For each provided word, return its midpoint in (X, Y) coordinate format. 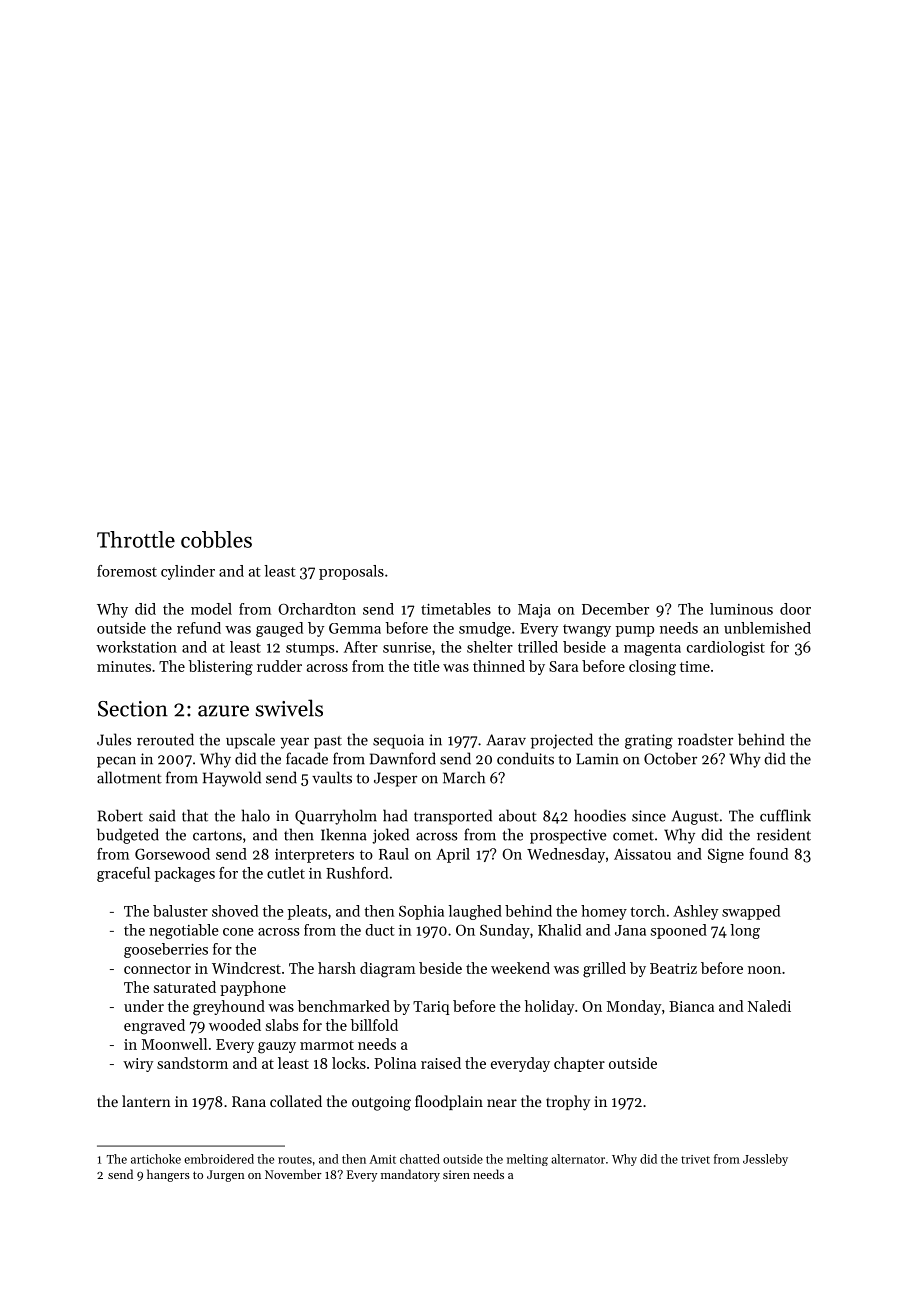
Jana (630, 930)
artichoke (156, 1159)
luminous (741, 609)
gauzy (277, 1048)
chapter (579, 1064)
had (395, 815)
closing (652, 668)
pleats (307, 912)
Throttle (136, 539)
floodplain (449, 1102)
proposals (351, 572)
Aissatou (642, 854)
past (328, 742)
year (294, 743)
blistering (220, 668)
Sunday (505, 931)
